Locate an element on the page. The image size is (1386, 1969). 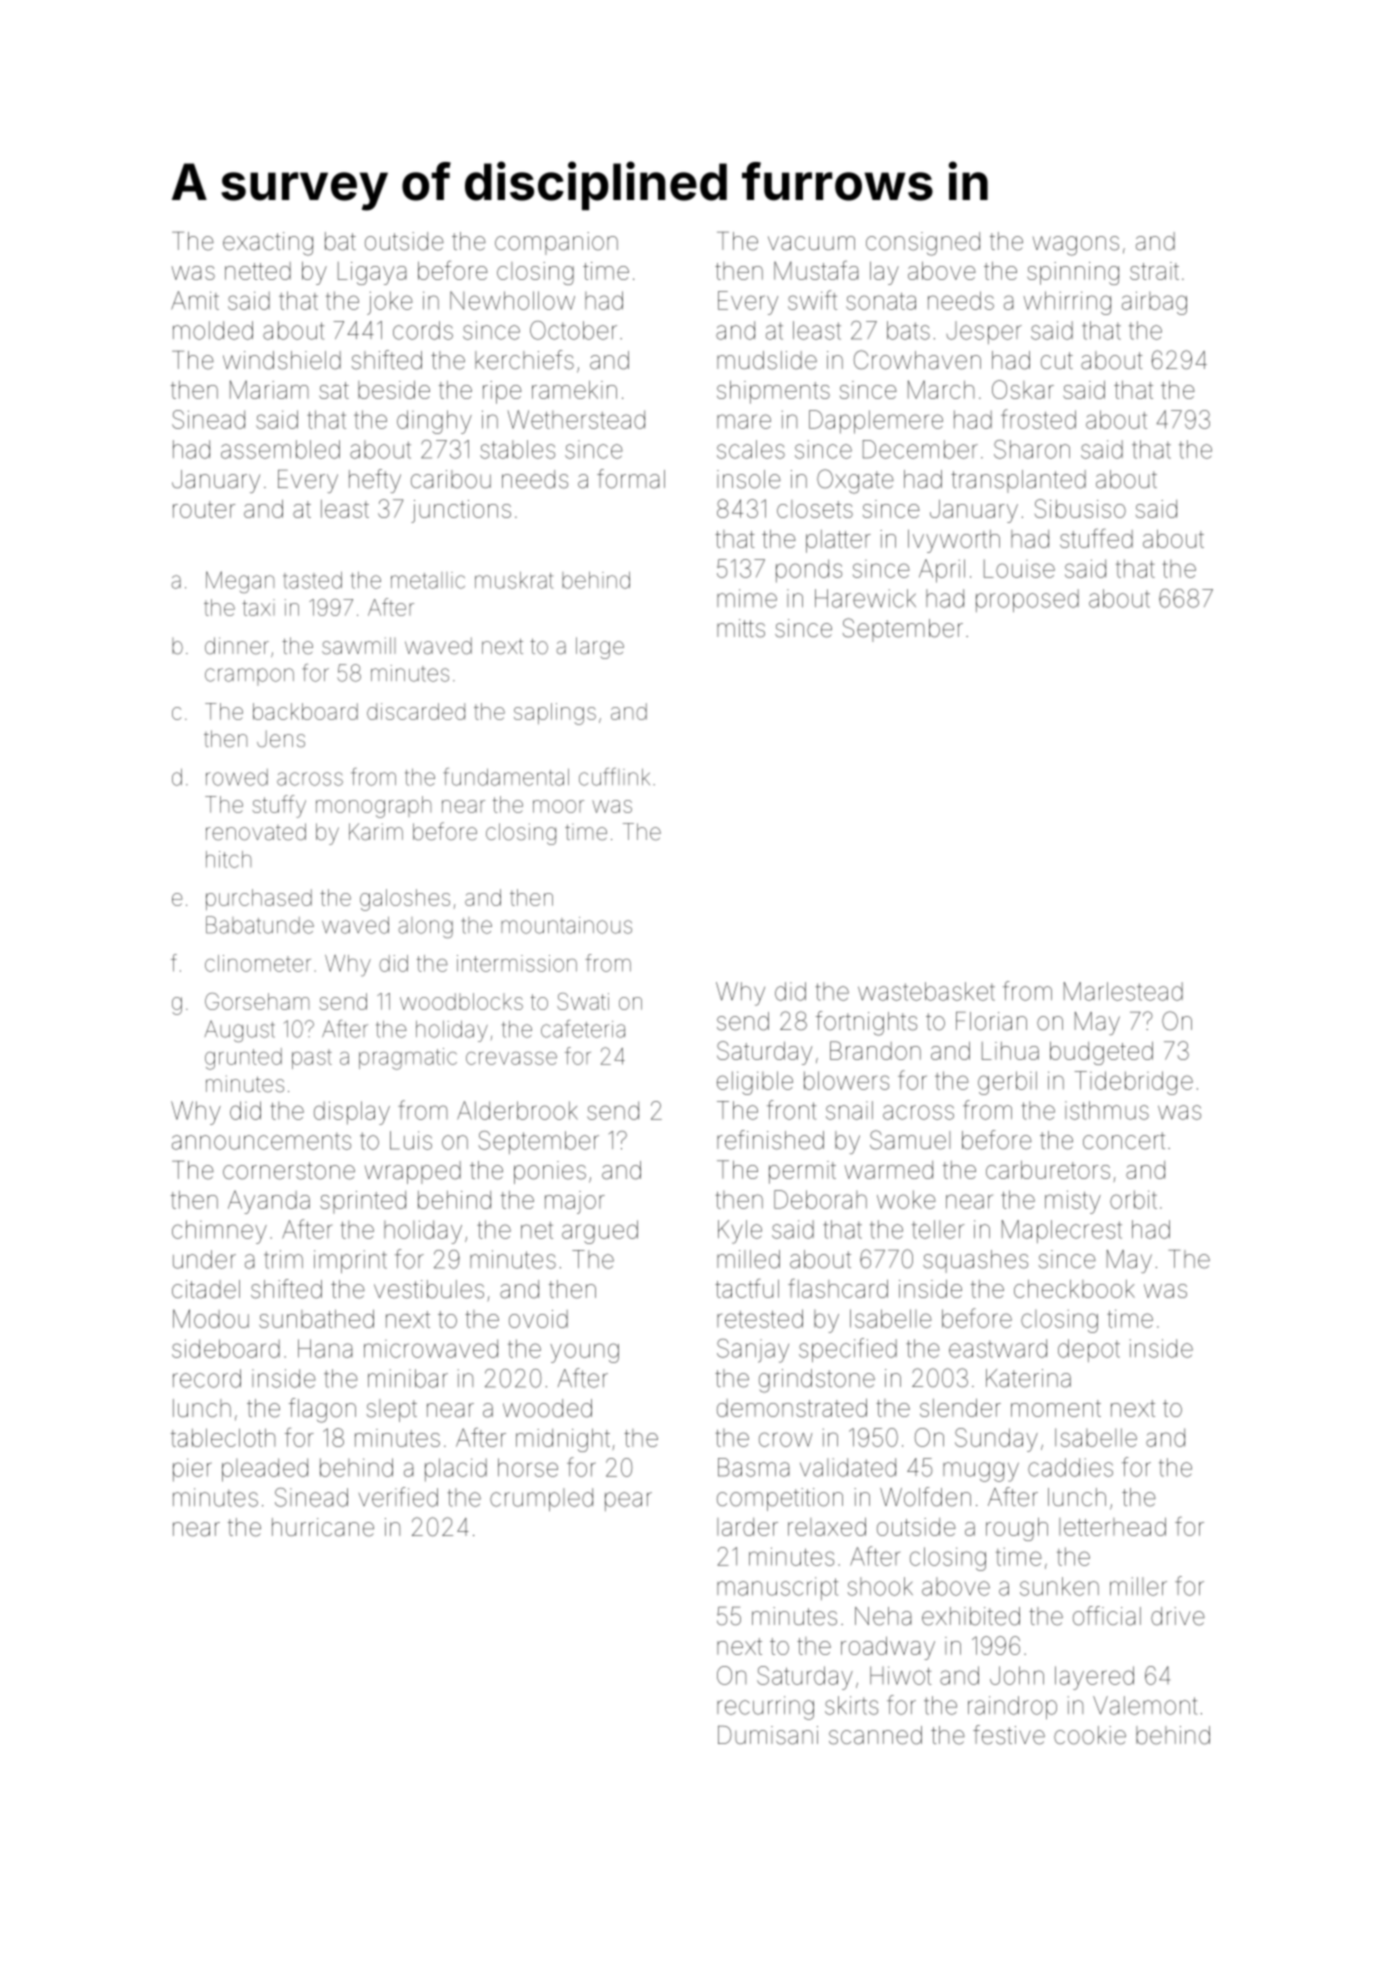
exacting is located at coordinates (268, 244).
